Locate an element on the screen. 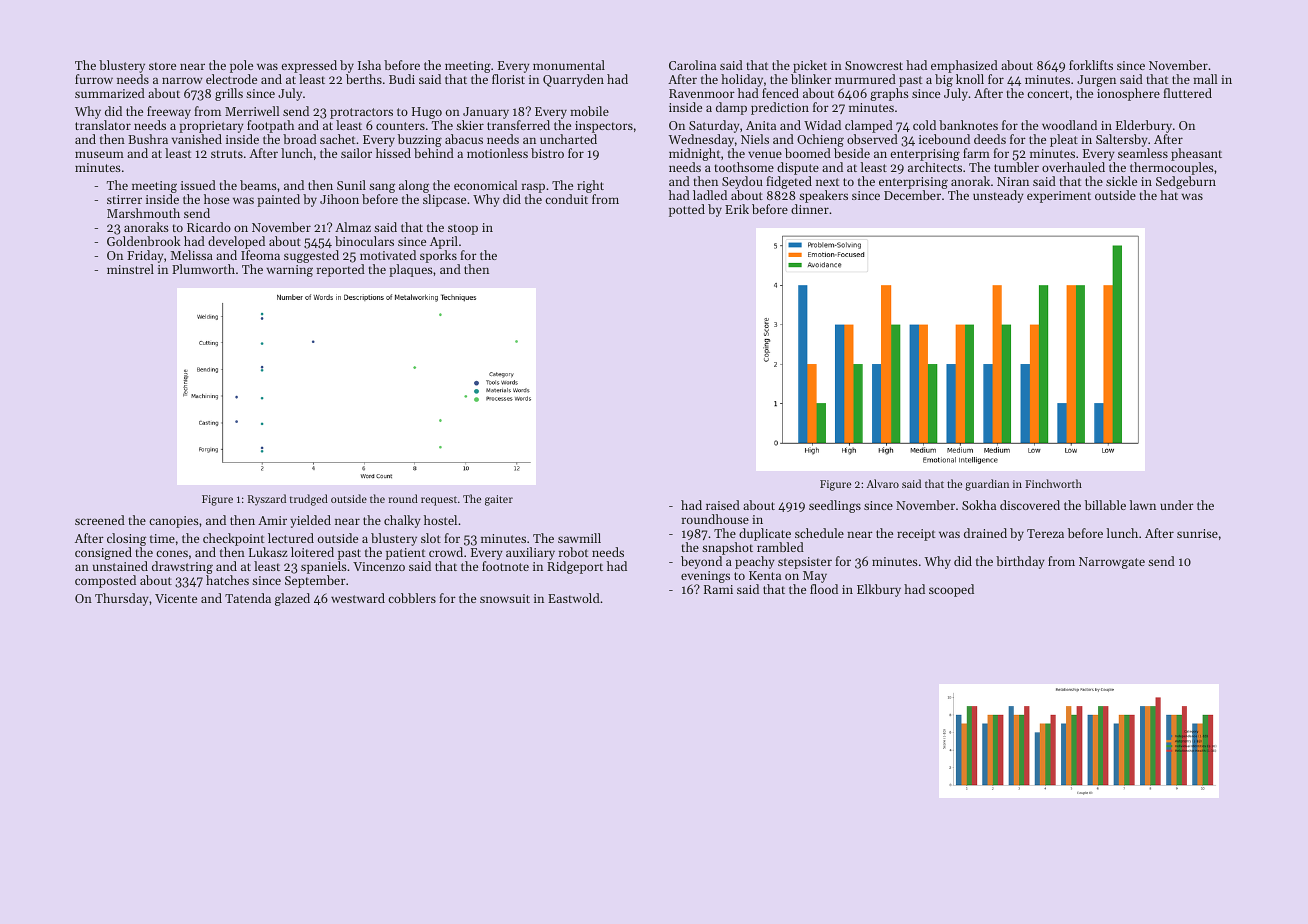 The height and width of the screenshot is (924, 1308). store is located at coordinates (162, 66).
